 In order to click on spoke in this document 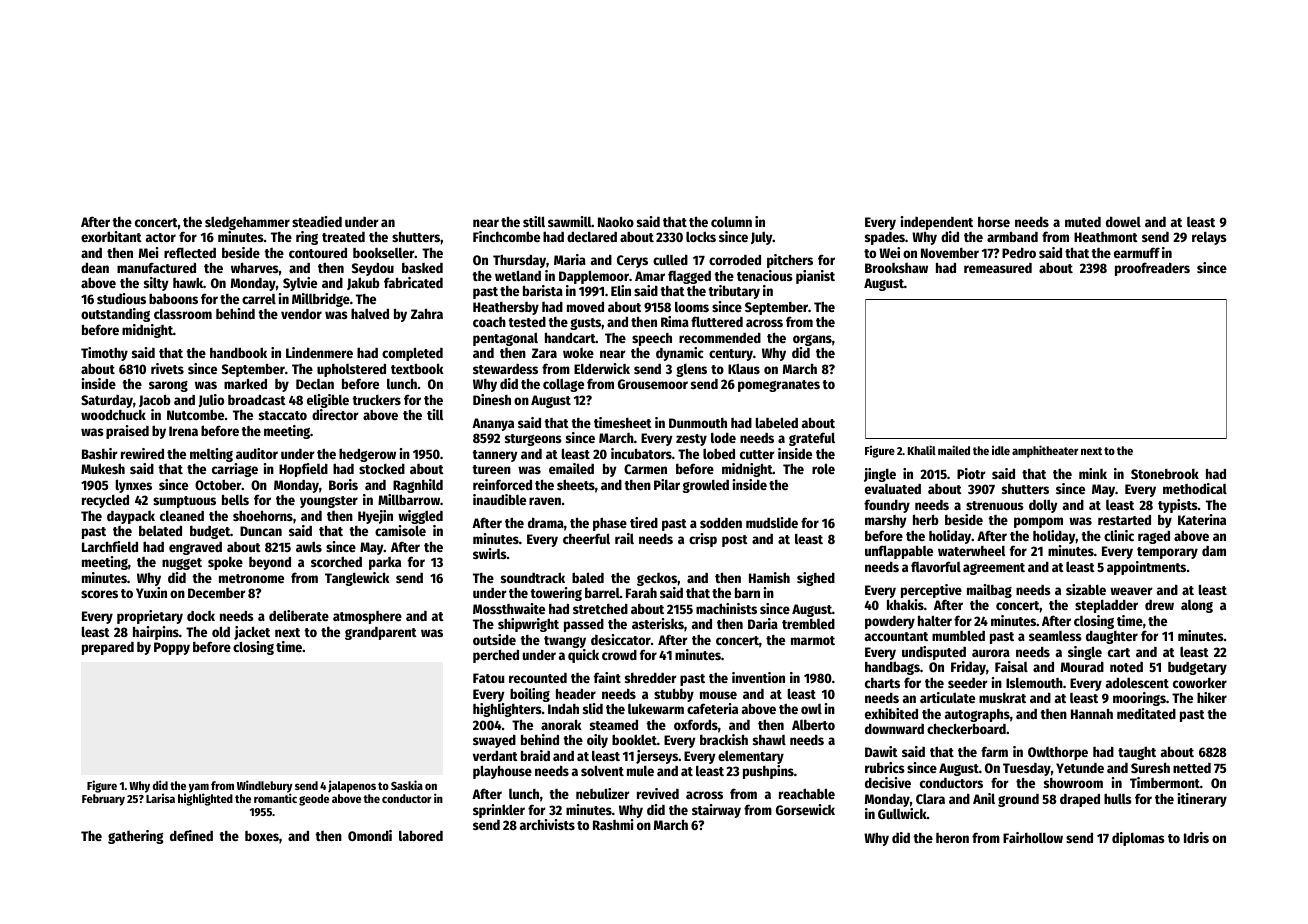, I will do `click(225, 563)`.
